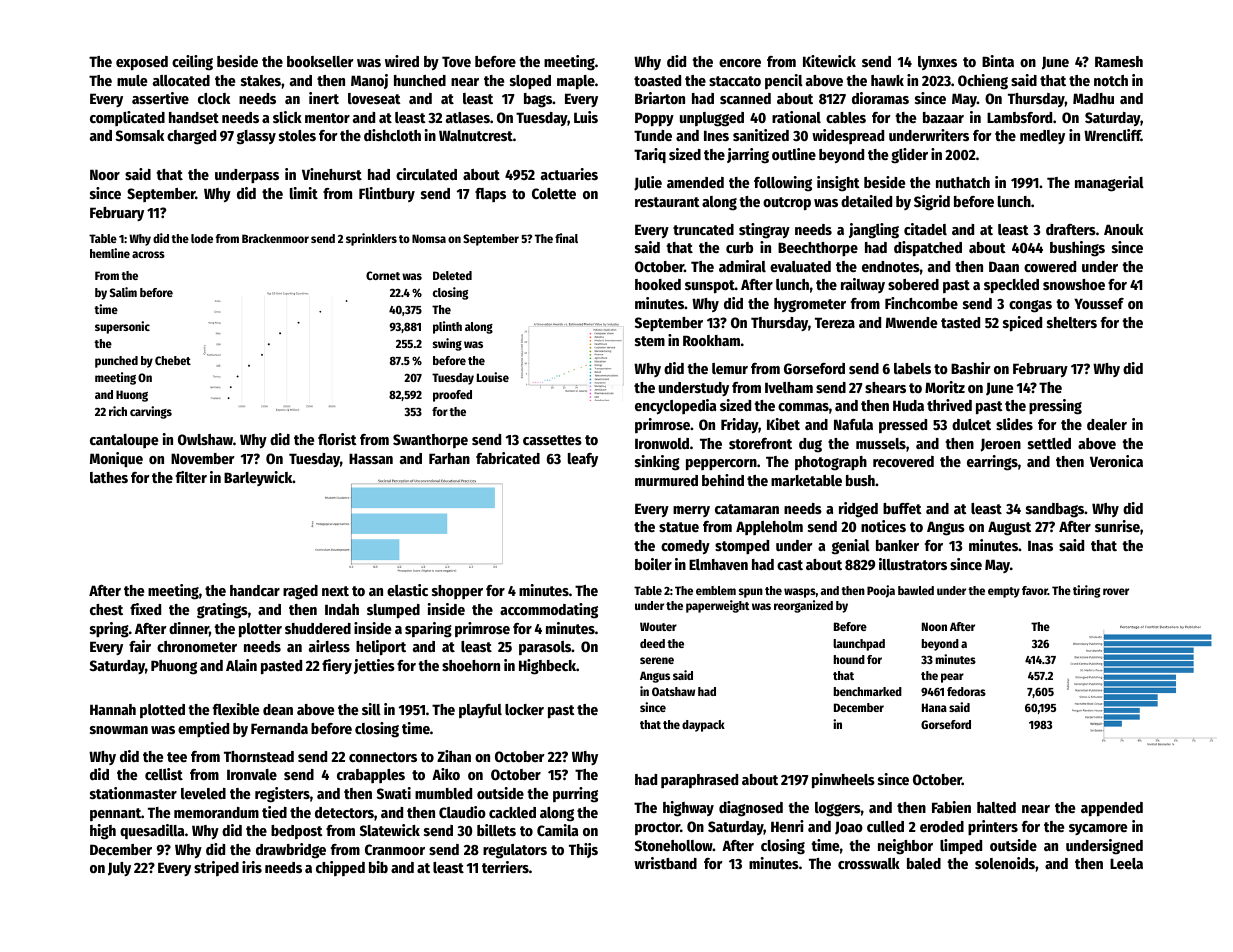 The image size is (1233, 952). What do you see at coordinates (575, 795) in the screenshot?
I see `purring` at bounding box center [575, 795].
